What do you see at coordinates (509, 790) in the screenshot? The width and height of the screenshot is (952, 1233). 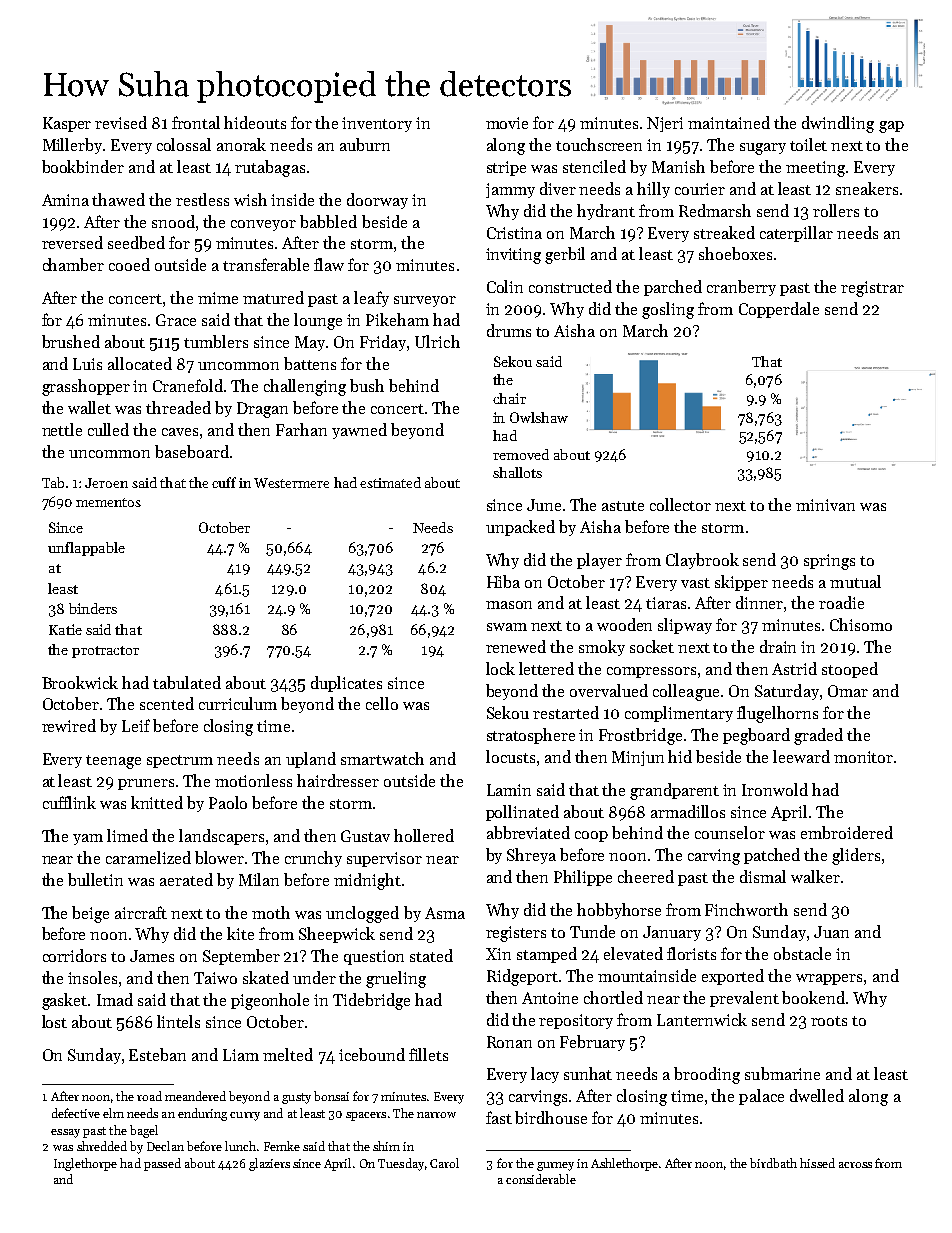 I see `Lamin` at bounding box center [509, 790].
